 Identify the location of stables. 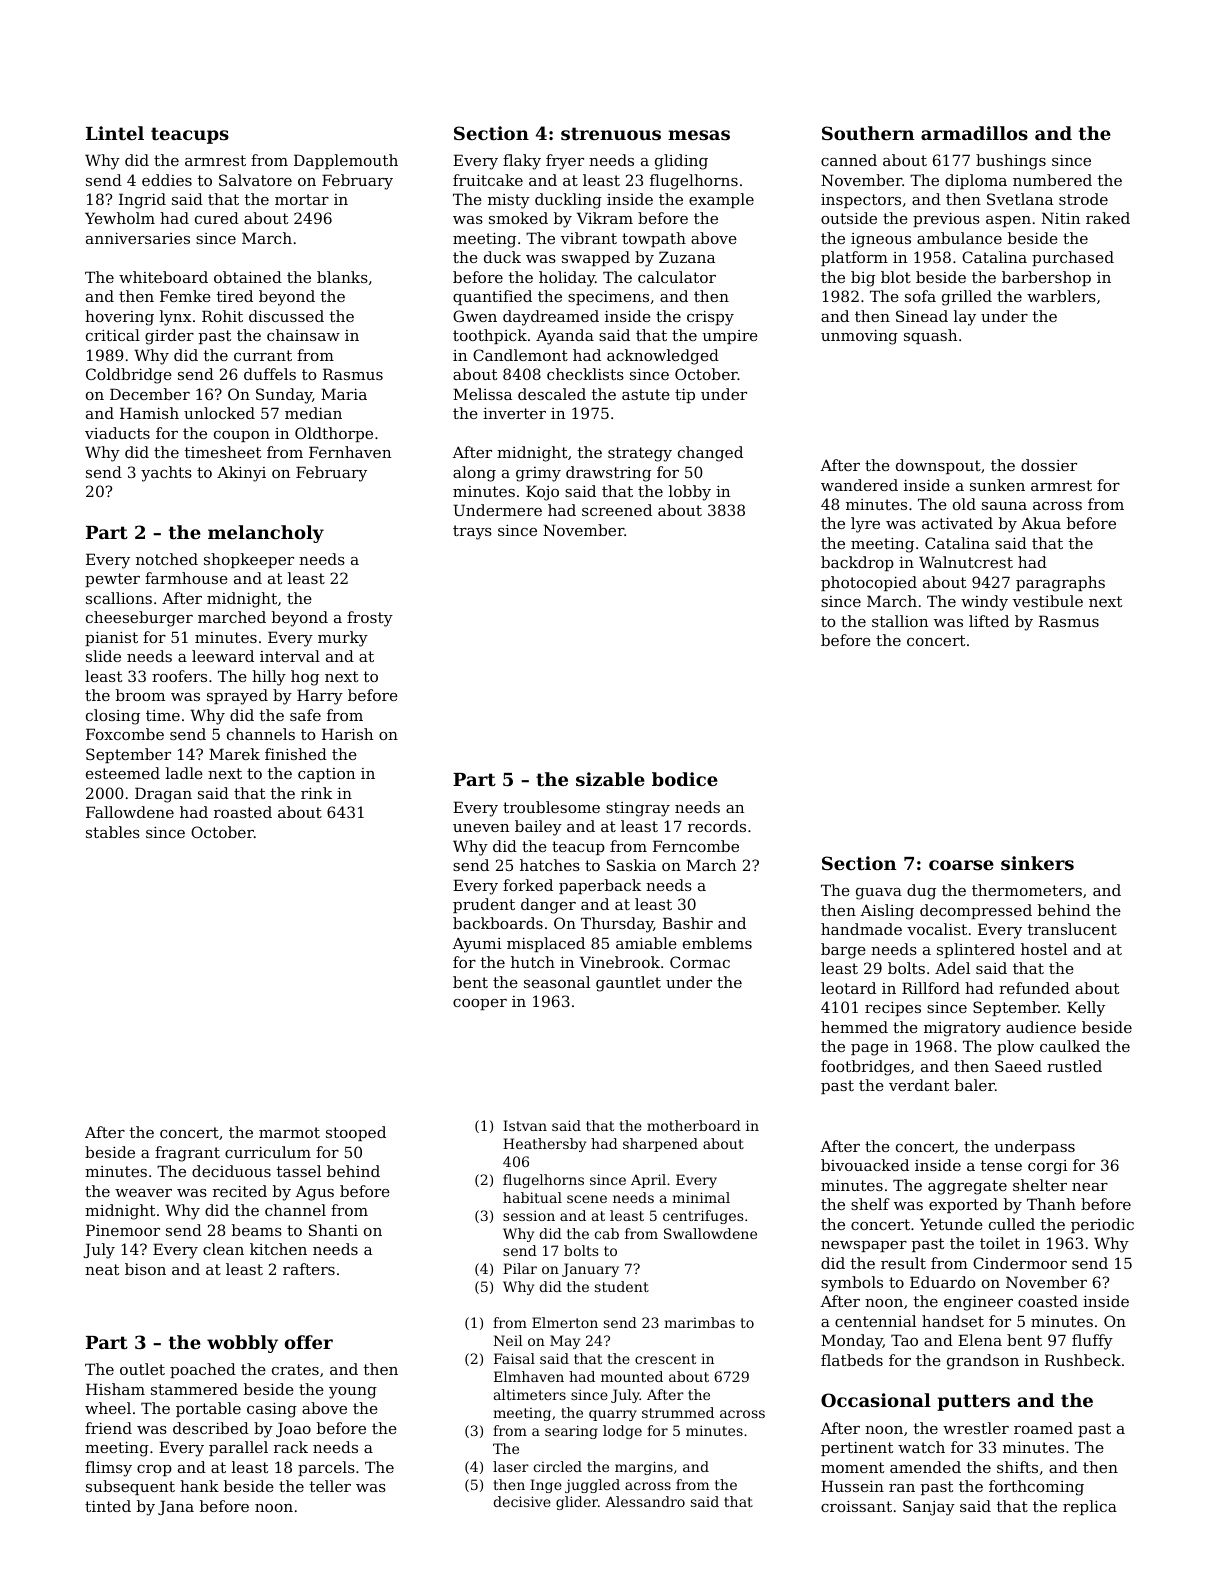
(113, 832).
